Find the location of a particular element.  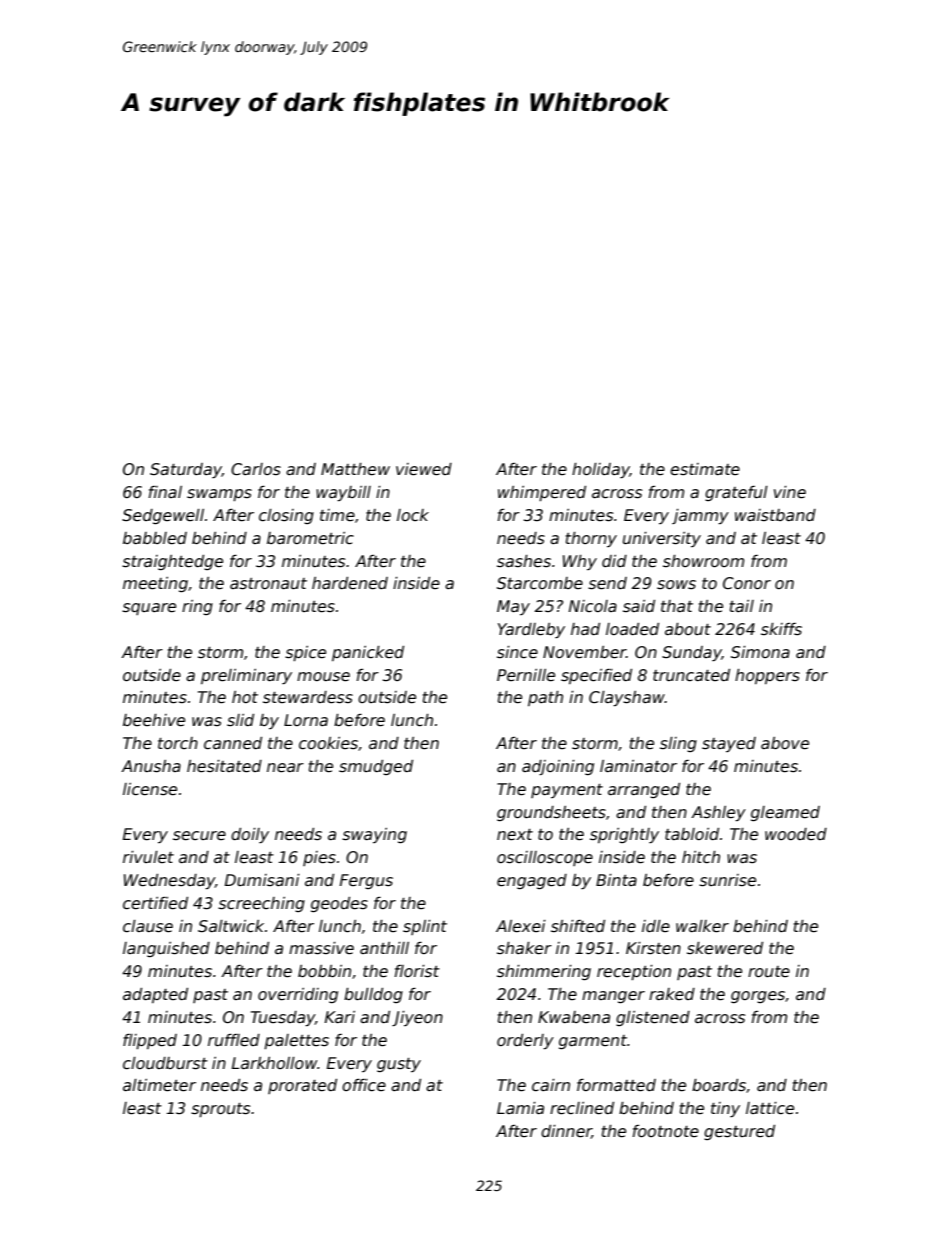

sprouts is located at coordinates (220, 1110).
